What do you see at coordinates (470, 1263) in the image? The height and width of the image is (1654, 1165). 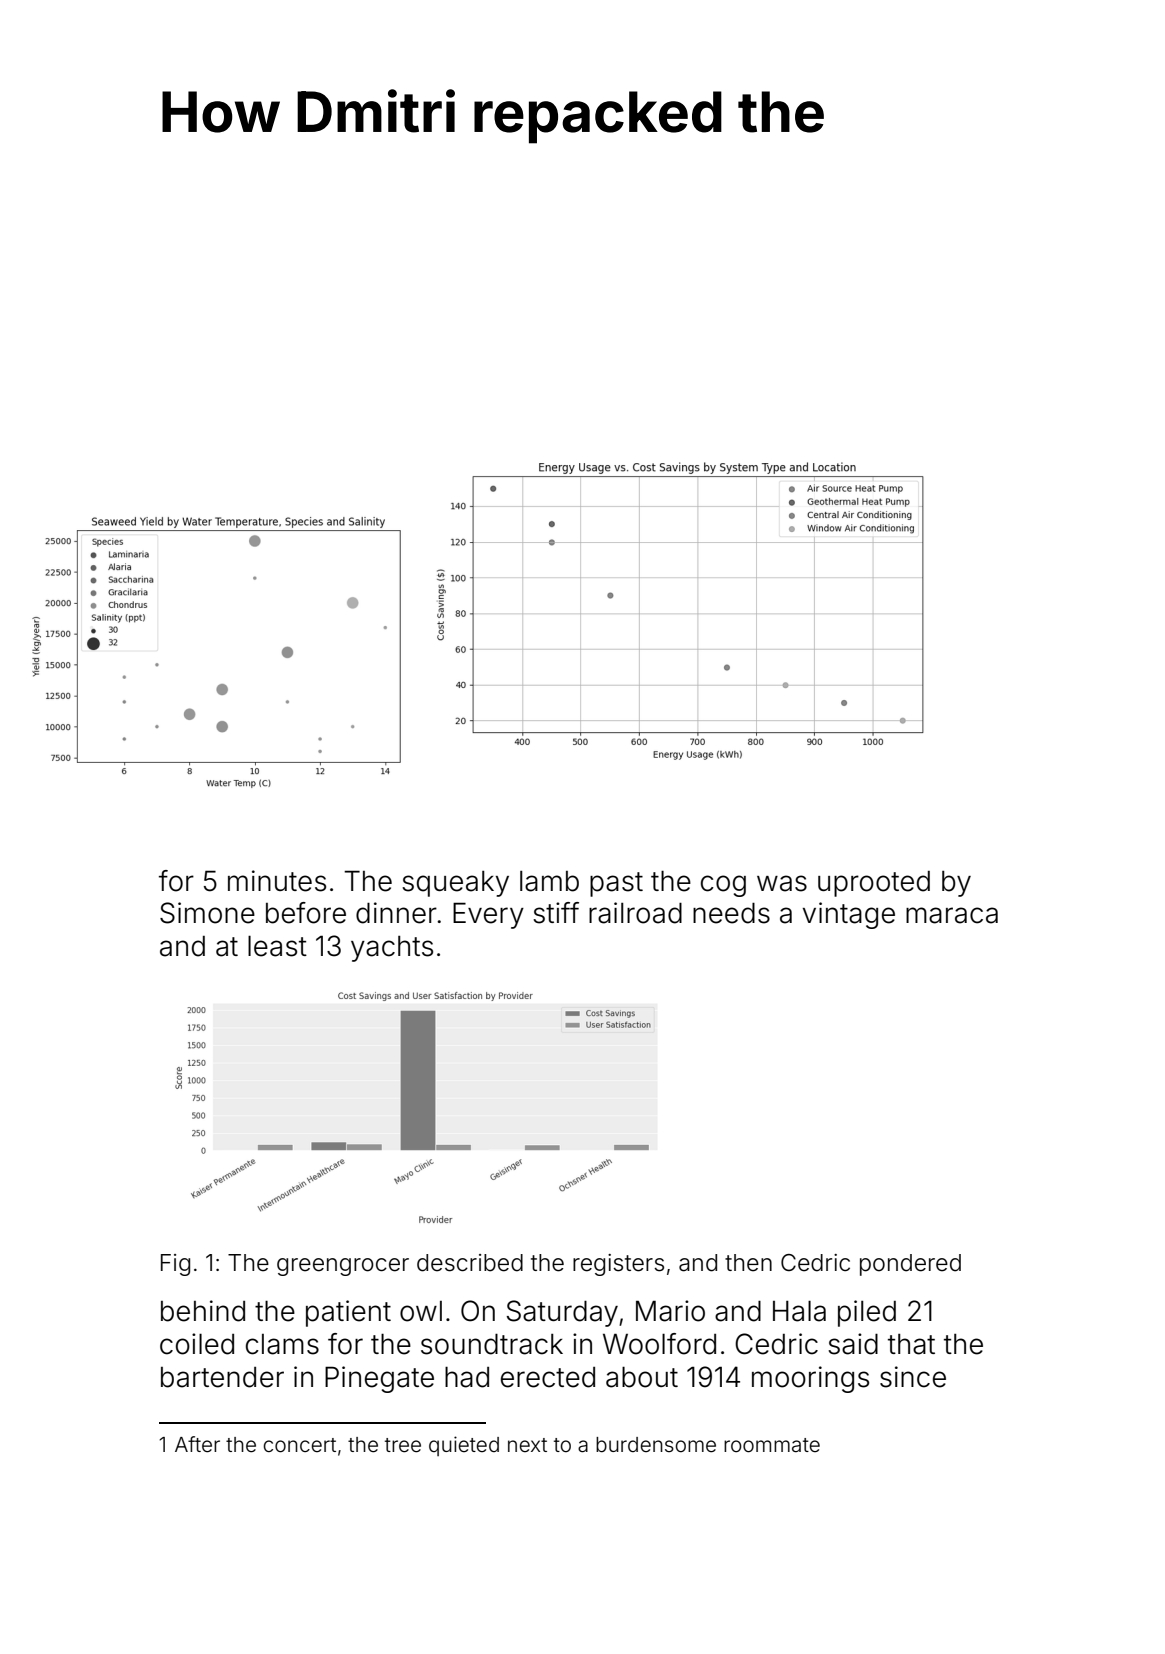 I see `described` at bounding box center [470, 1263].
